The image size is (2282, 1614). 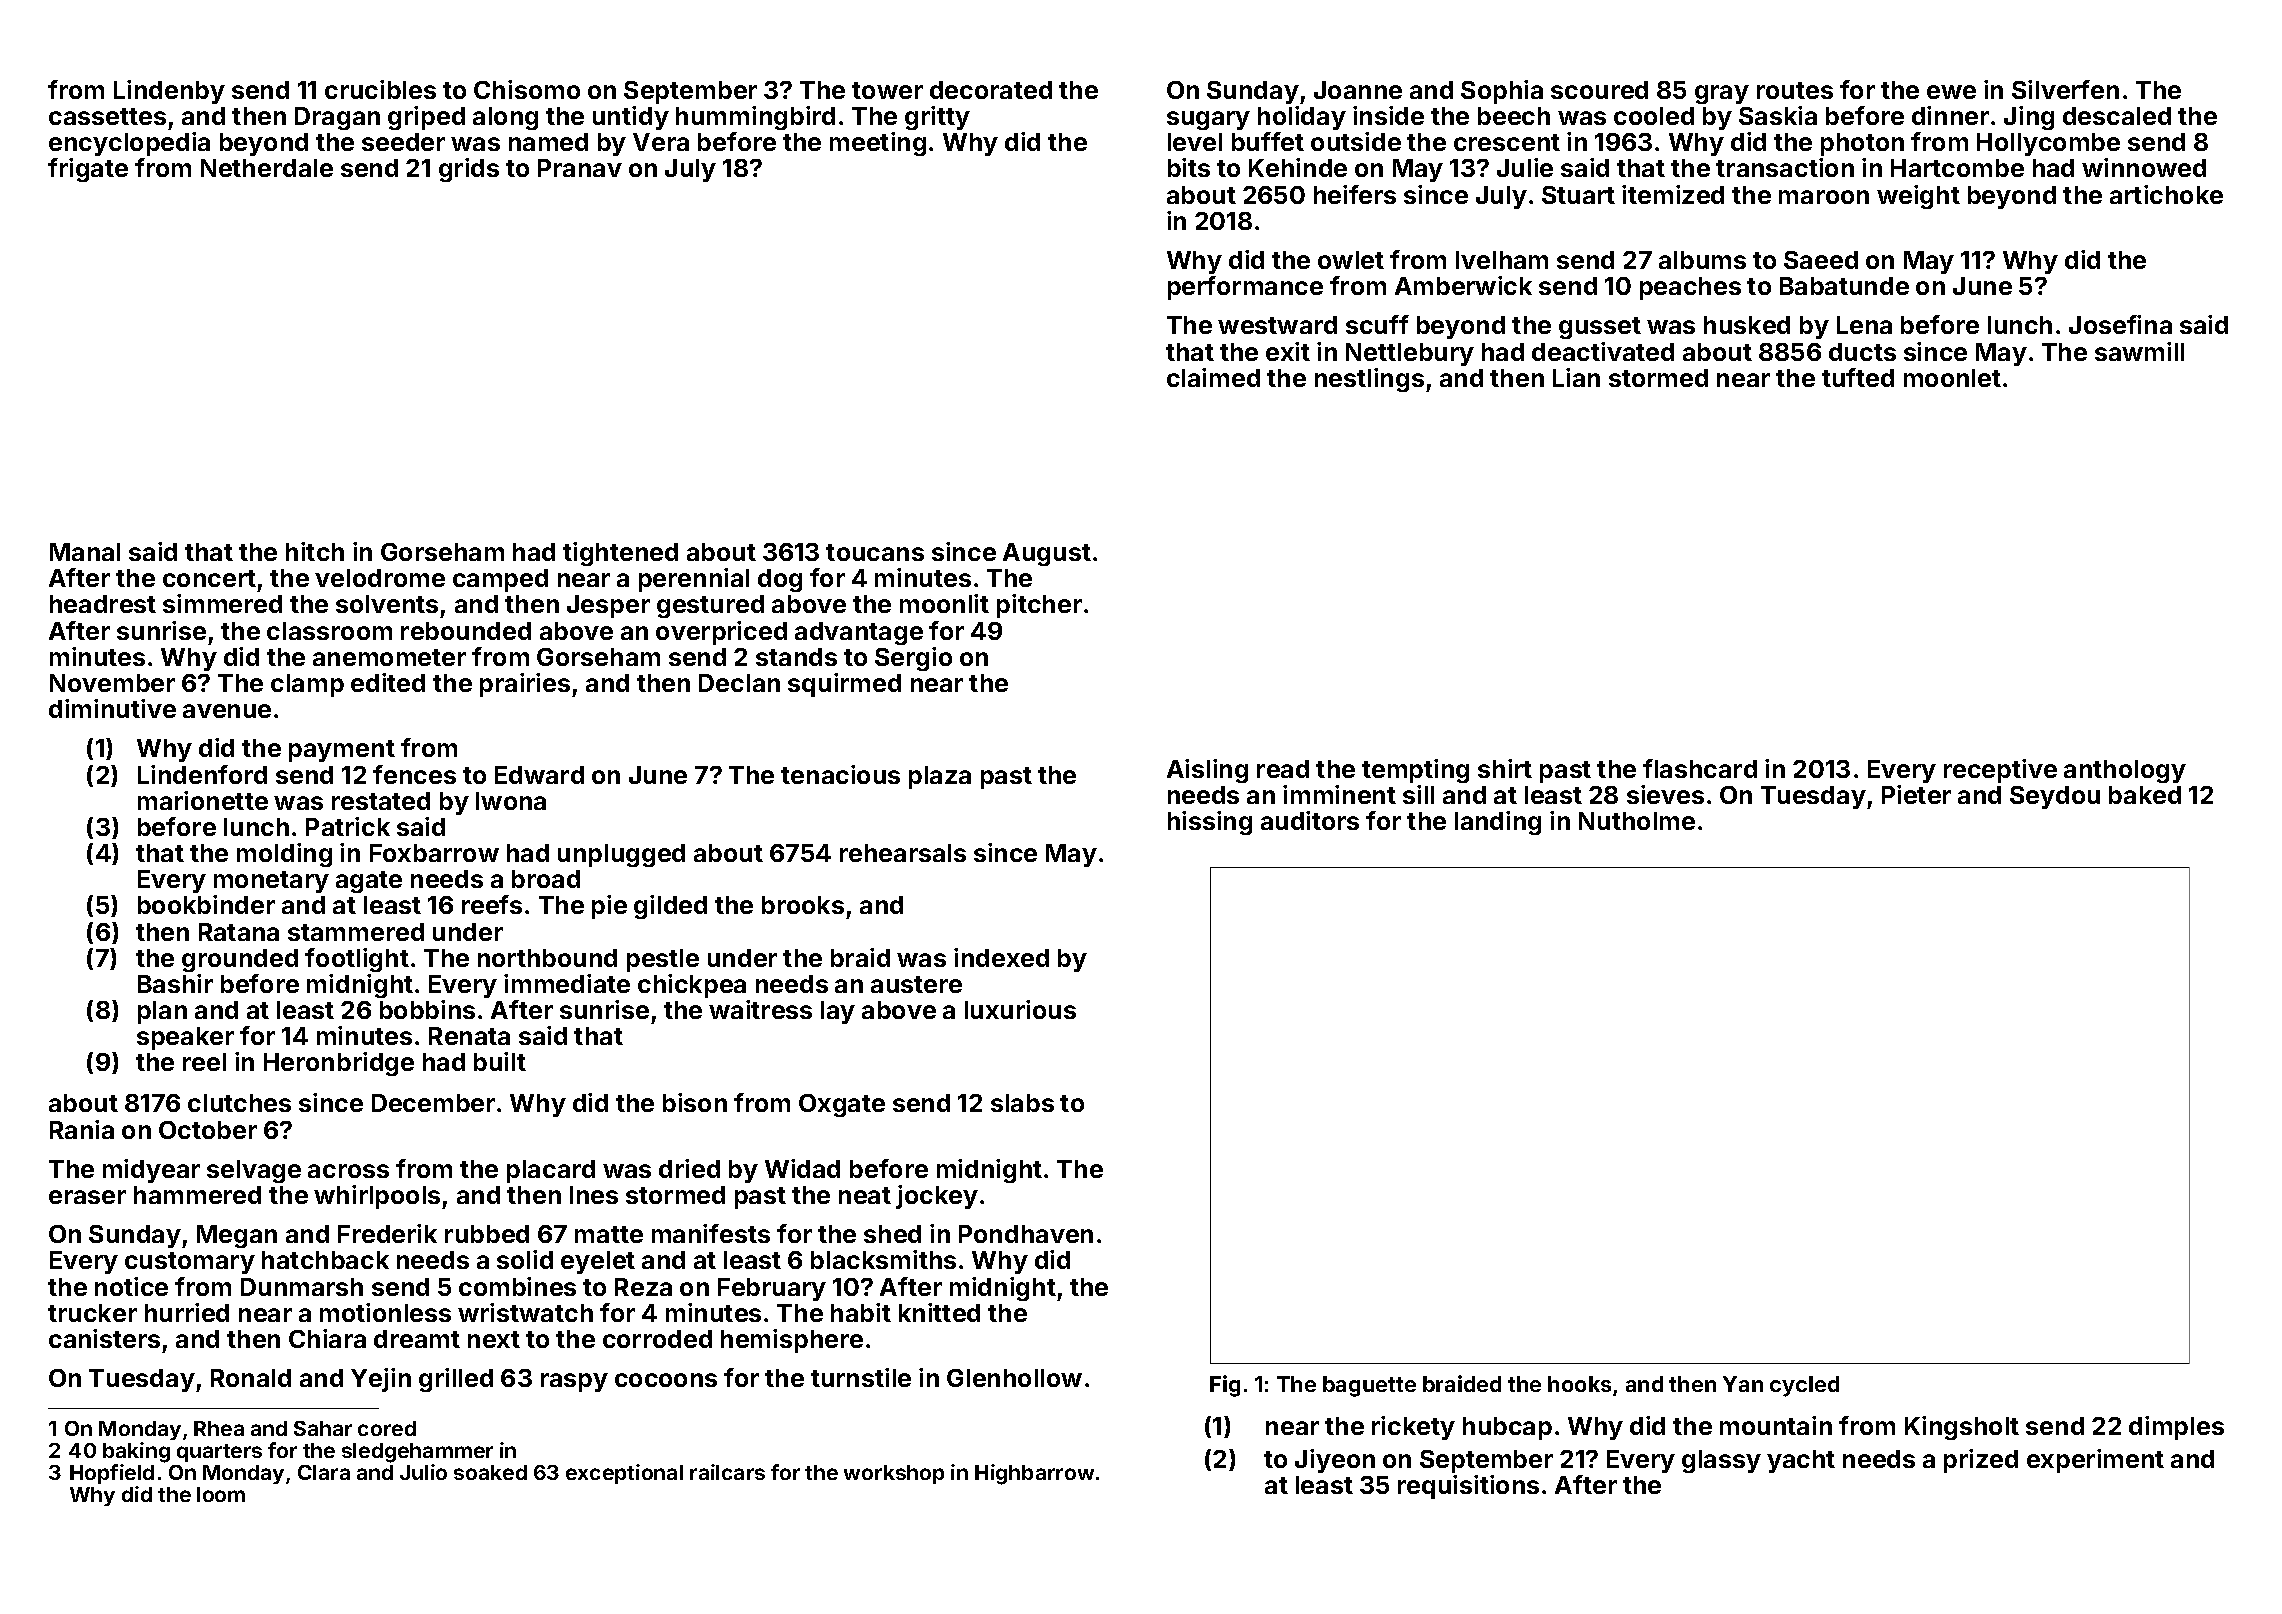 I want to click on sugary, so click(x=1208, y=120).
